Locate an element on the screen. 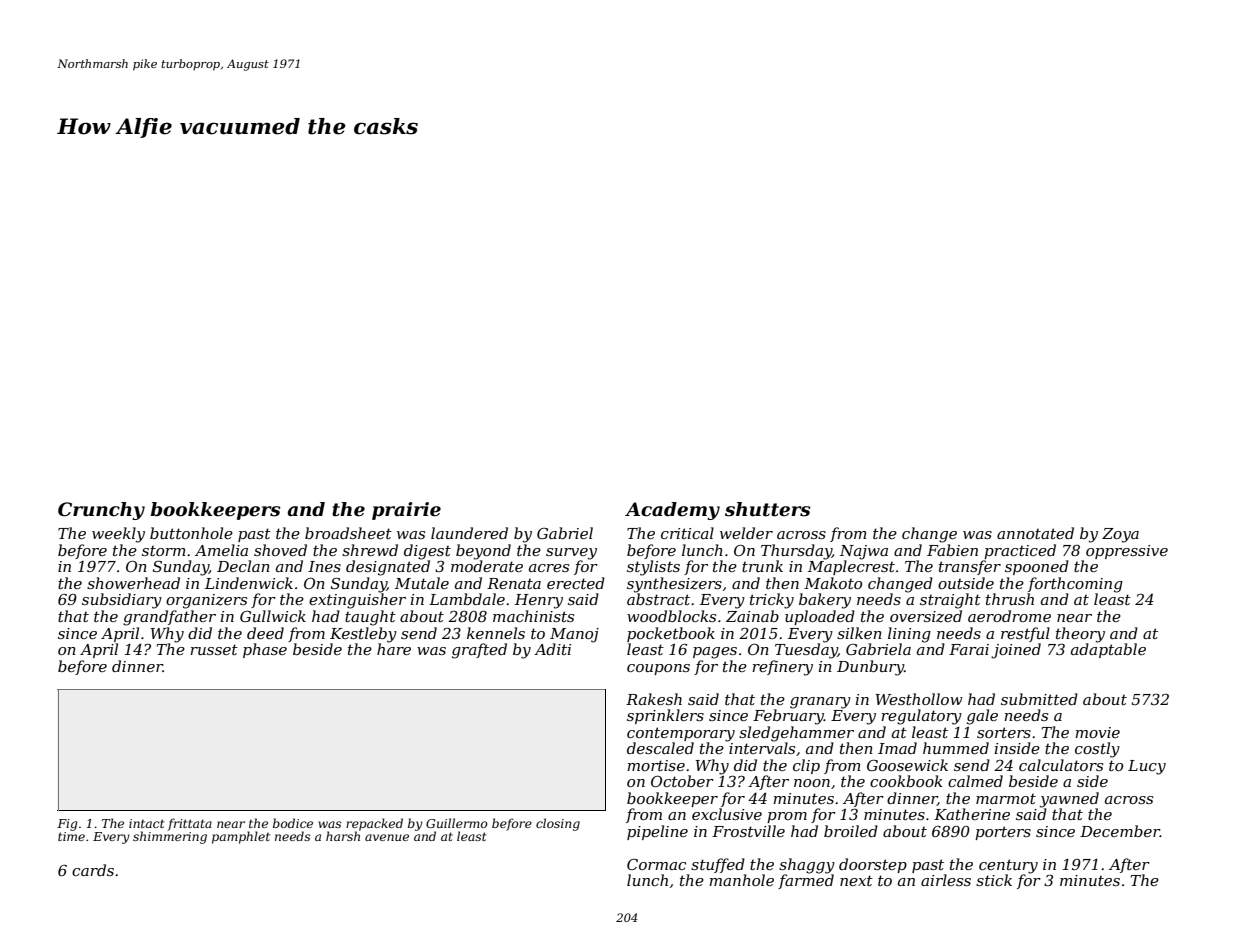  Najwa is located at coordinates (864, 552).
